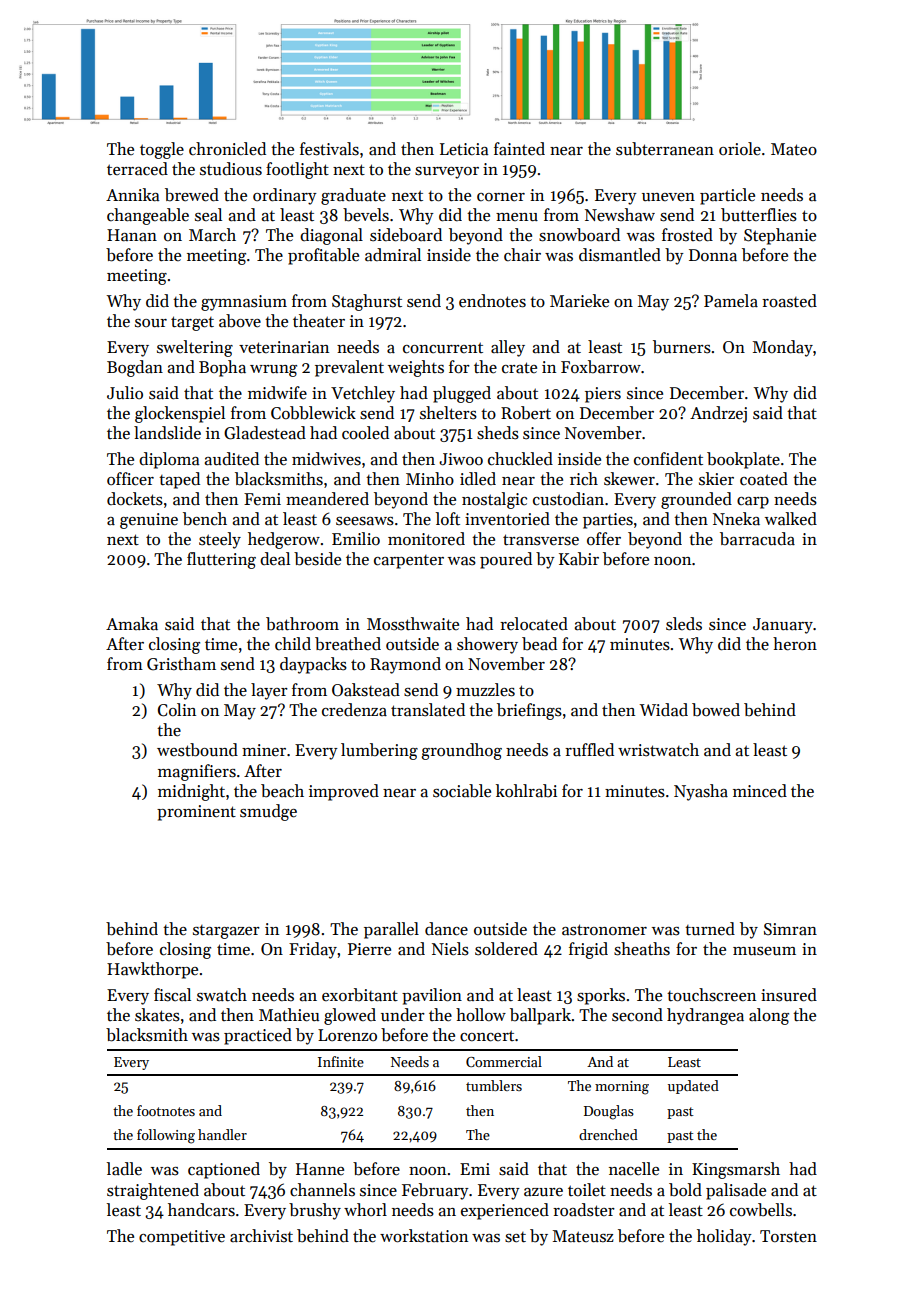 The image size is (924, 1314). What do you see at coordinates (682, 347) in the page?
I see `burners` at bounding box center [682, 347].
